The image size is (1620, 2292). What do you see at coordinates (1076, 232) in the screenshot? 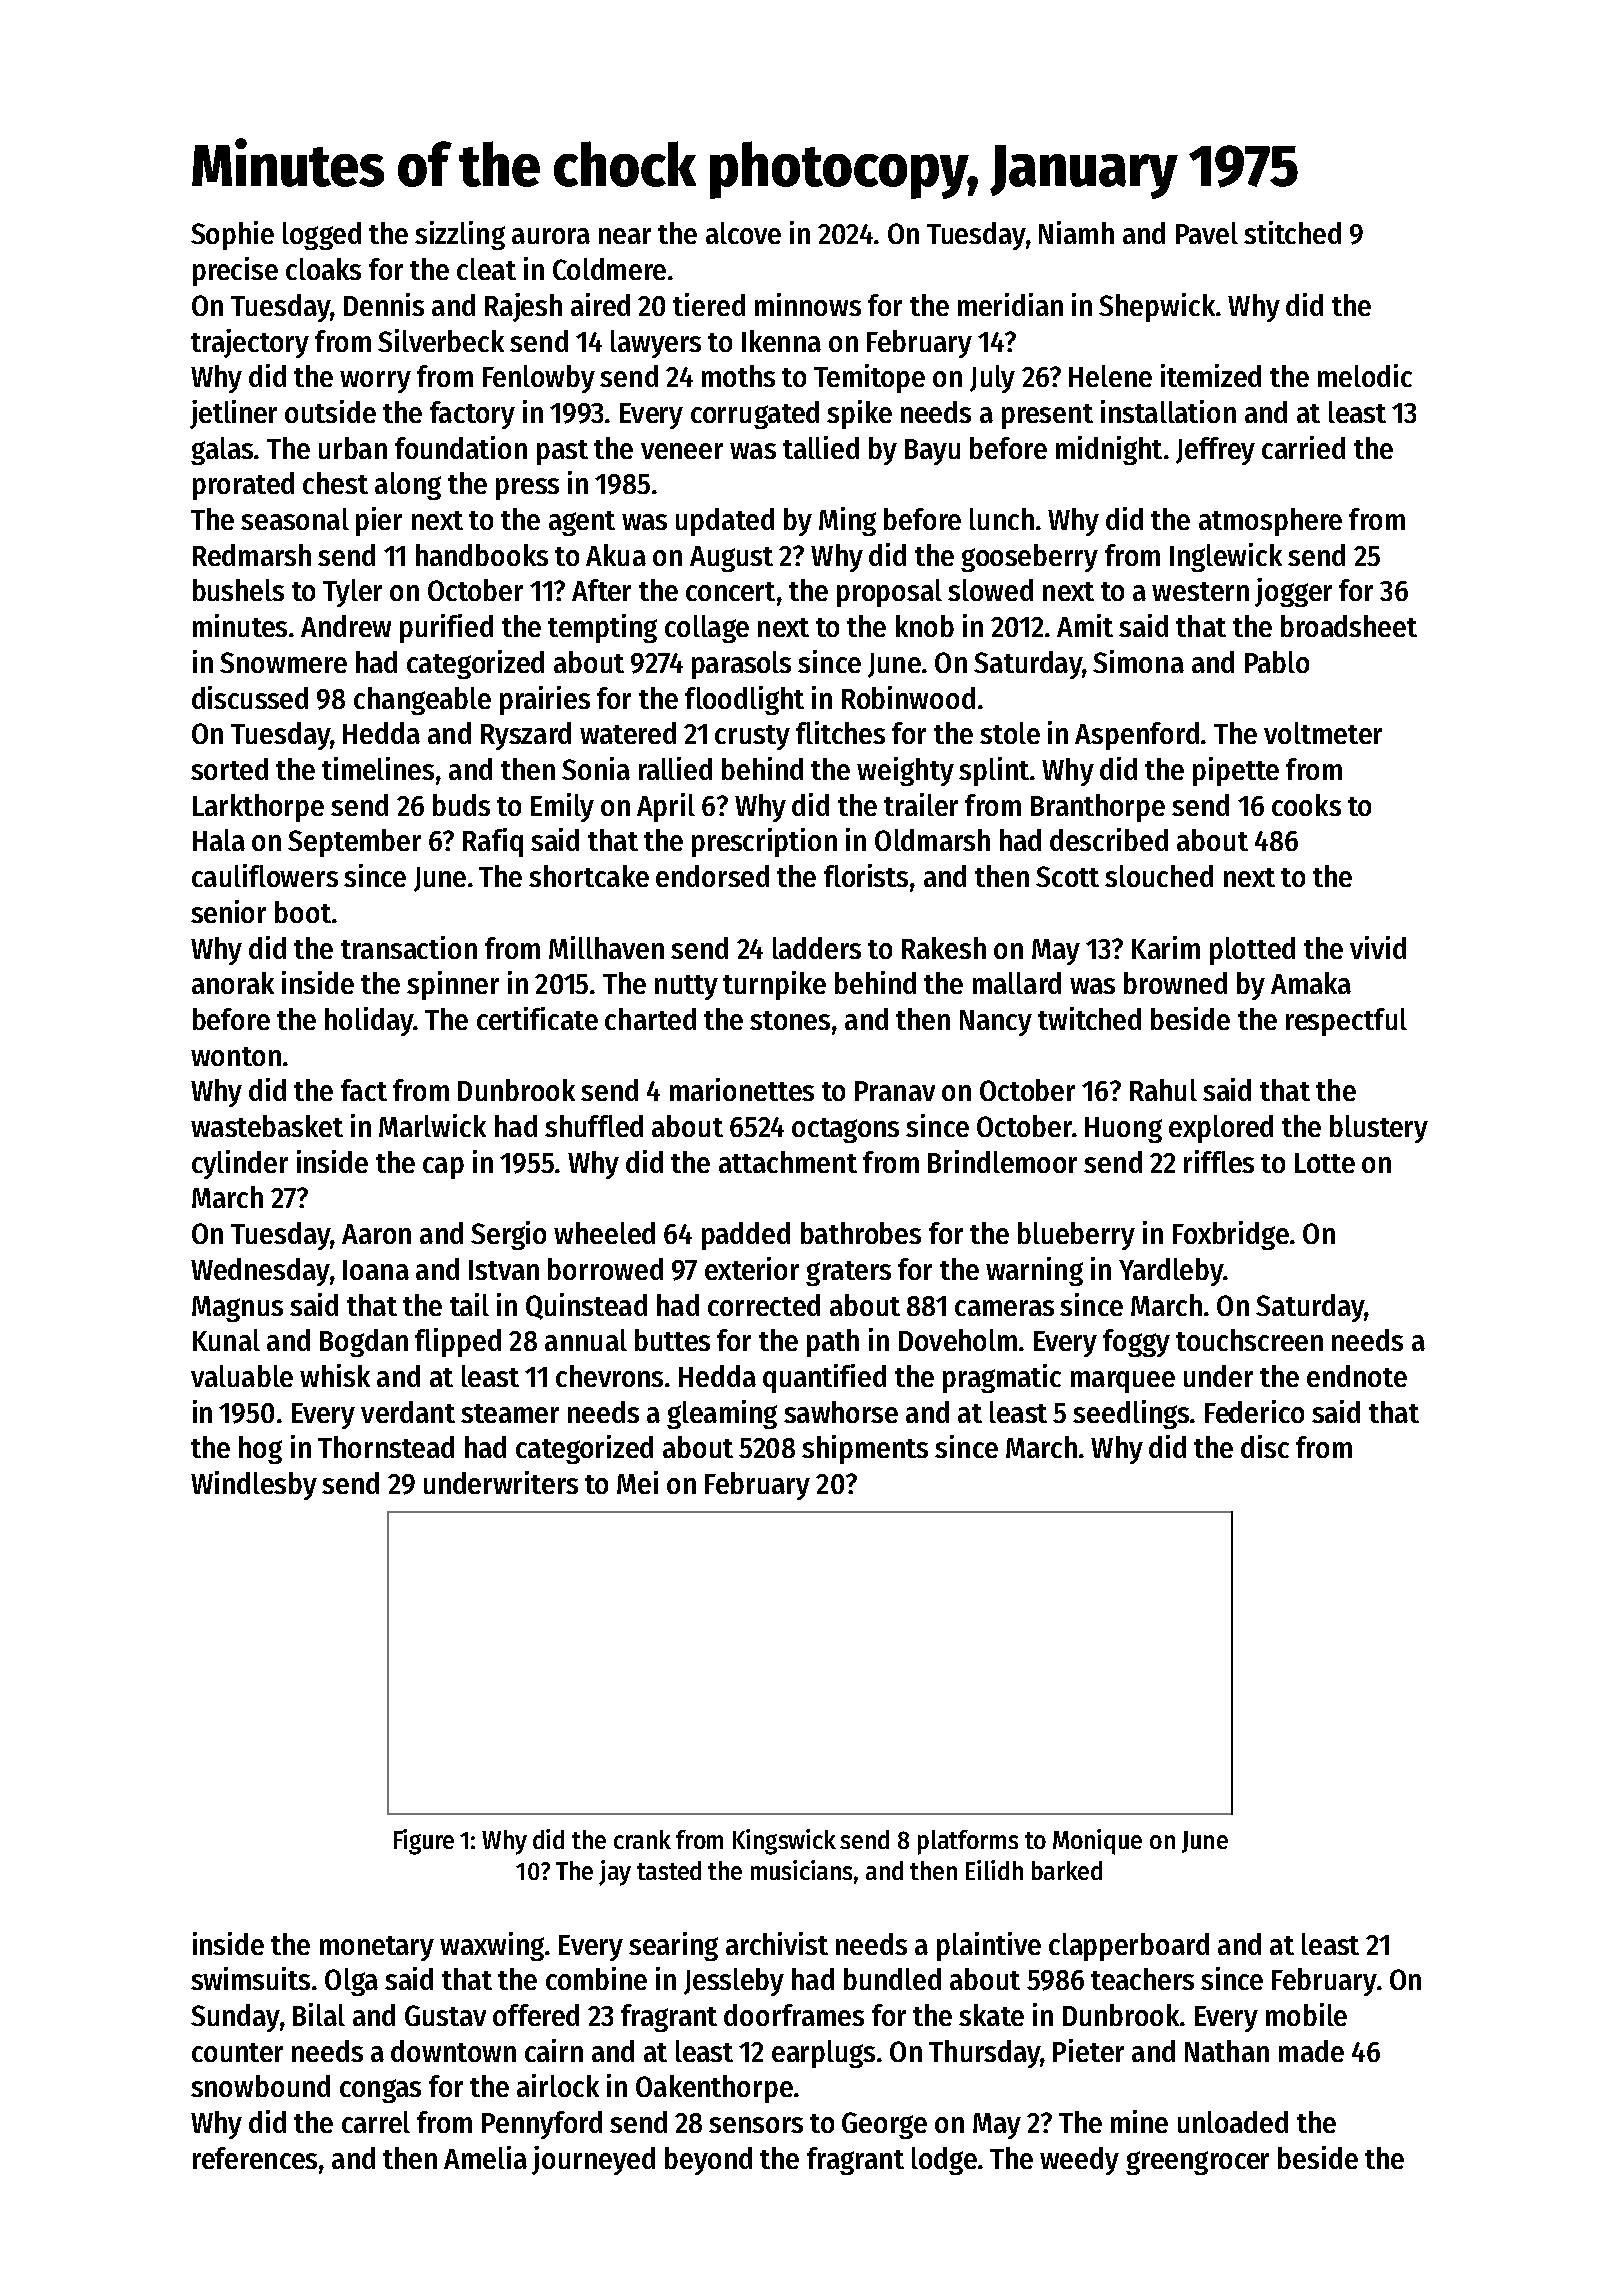
I see `Niamh` at bounding box center [1076, 232].
